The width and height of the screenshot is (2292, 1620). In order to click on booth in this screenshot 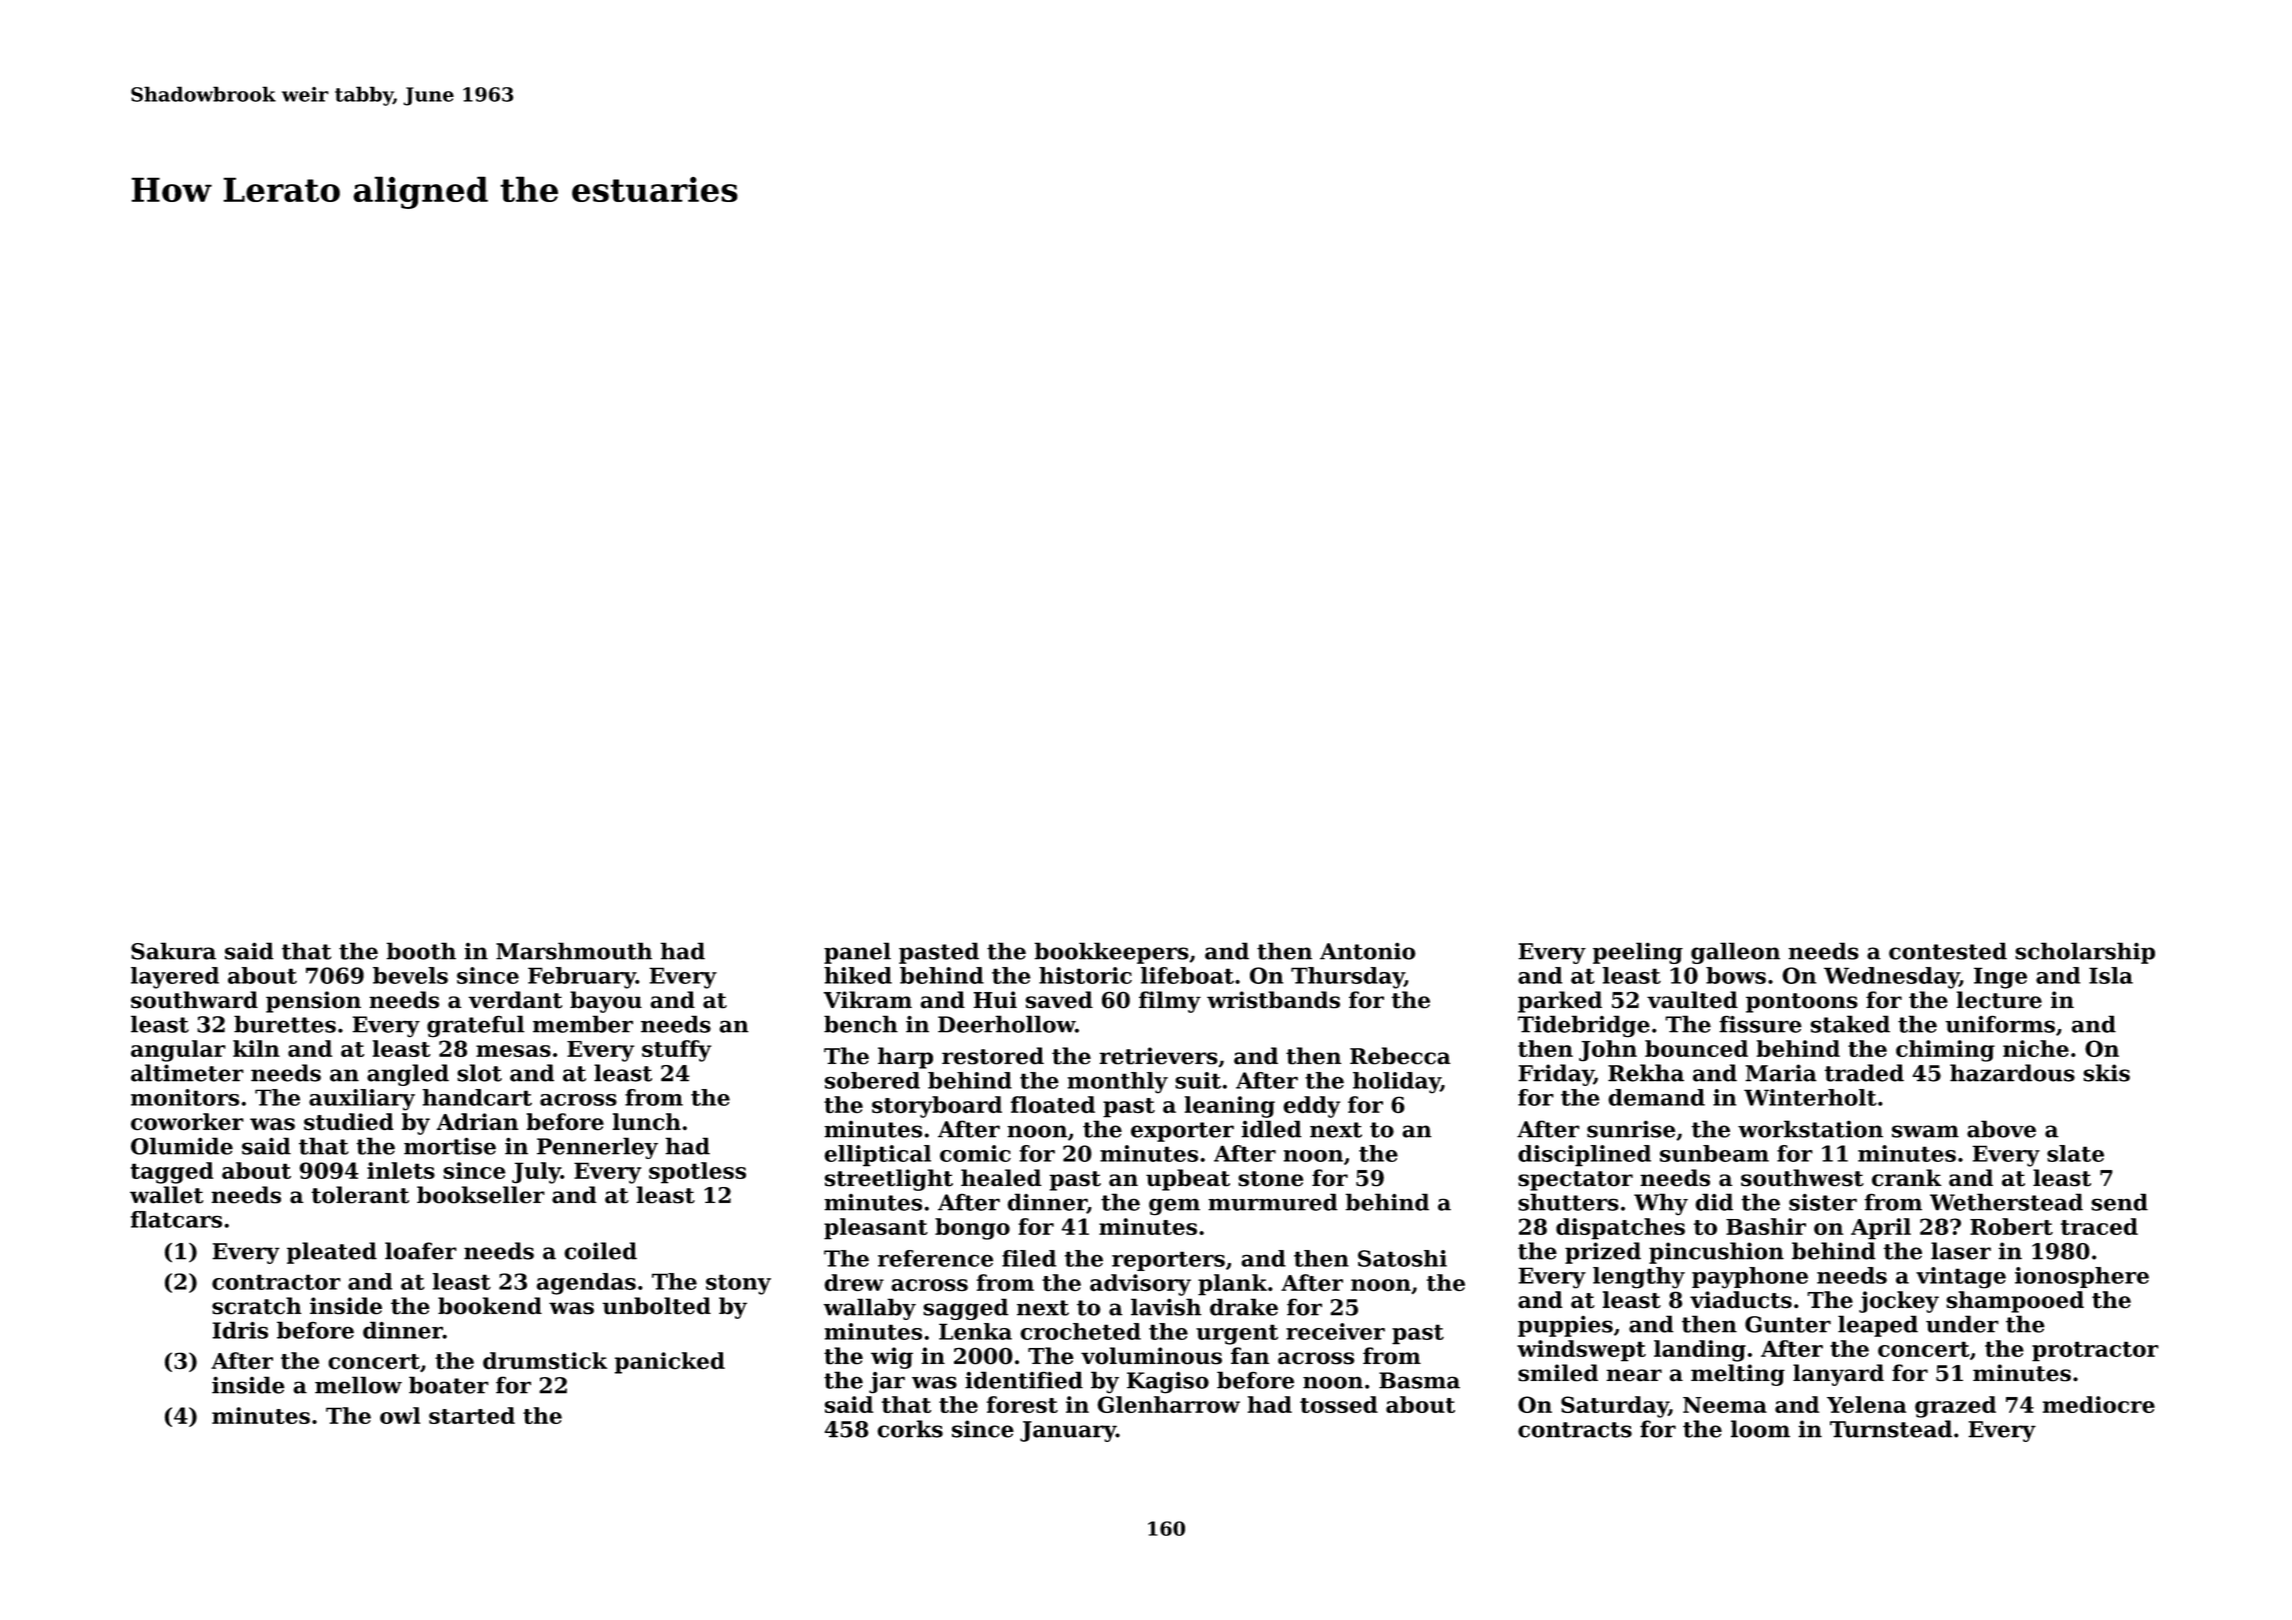, I will do `click(421, 951)`.
